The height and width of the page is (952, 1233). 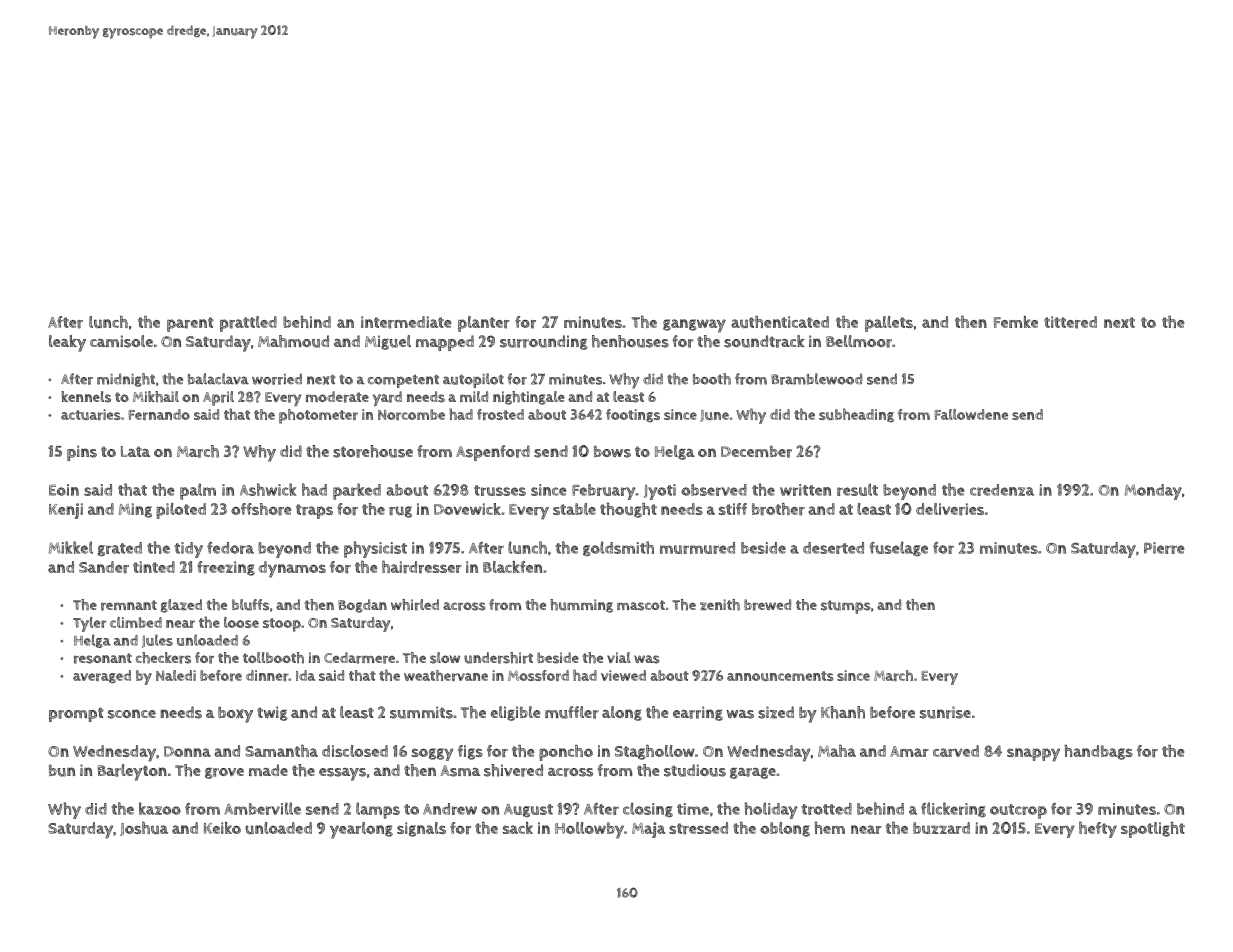 I want to click on Mossford, so click(x=538, y=675).
